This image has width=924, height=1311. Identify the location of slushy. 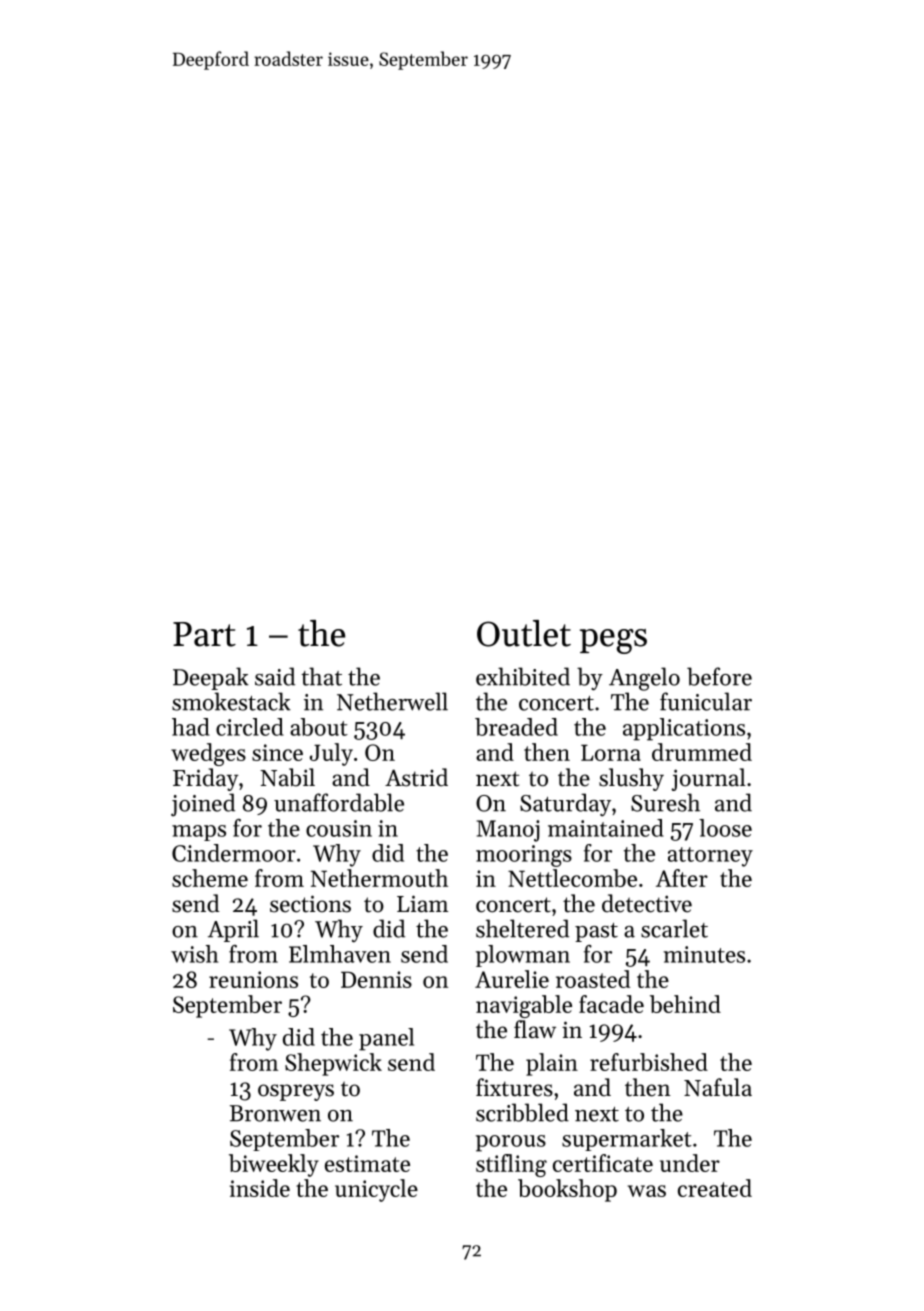
(631, 779).
